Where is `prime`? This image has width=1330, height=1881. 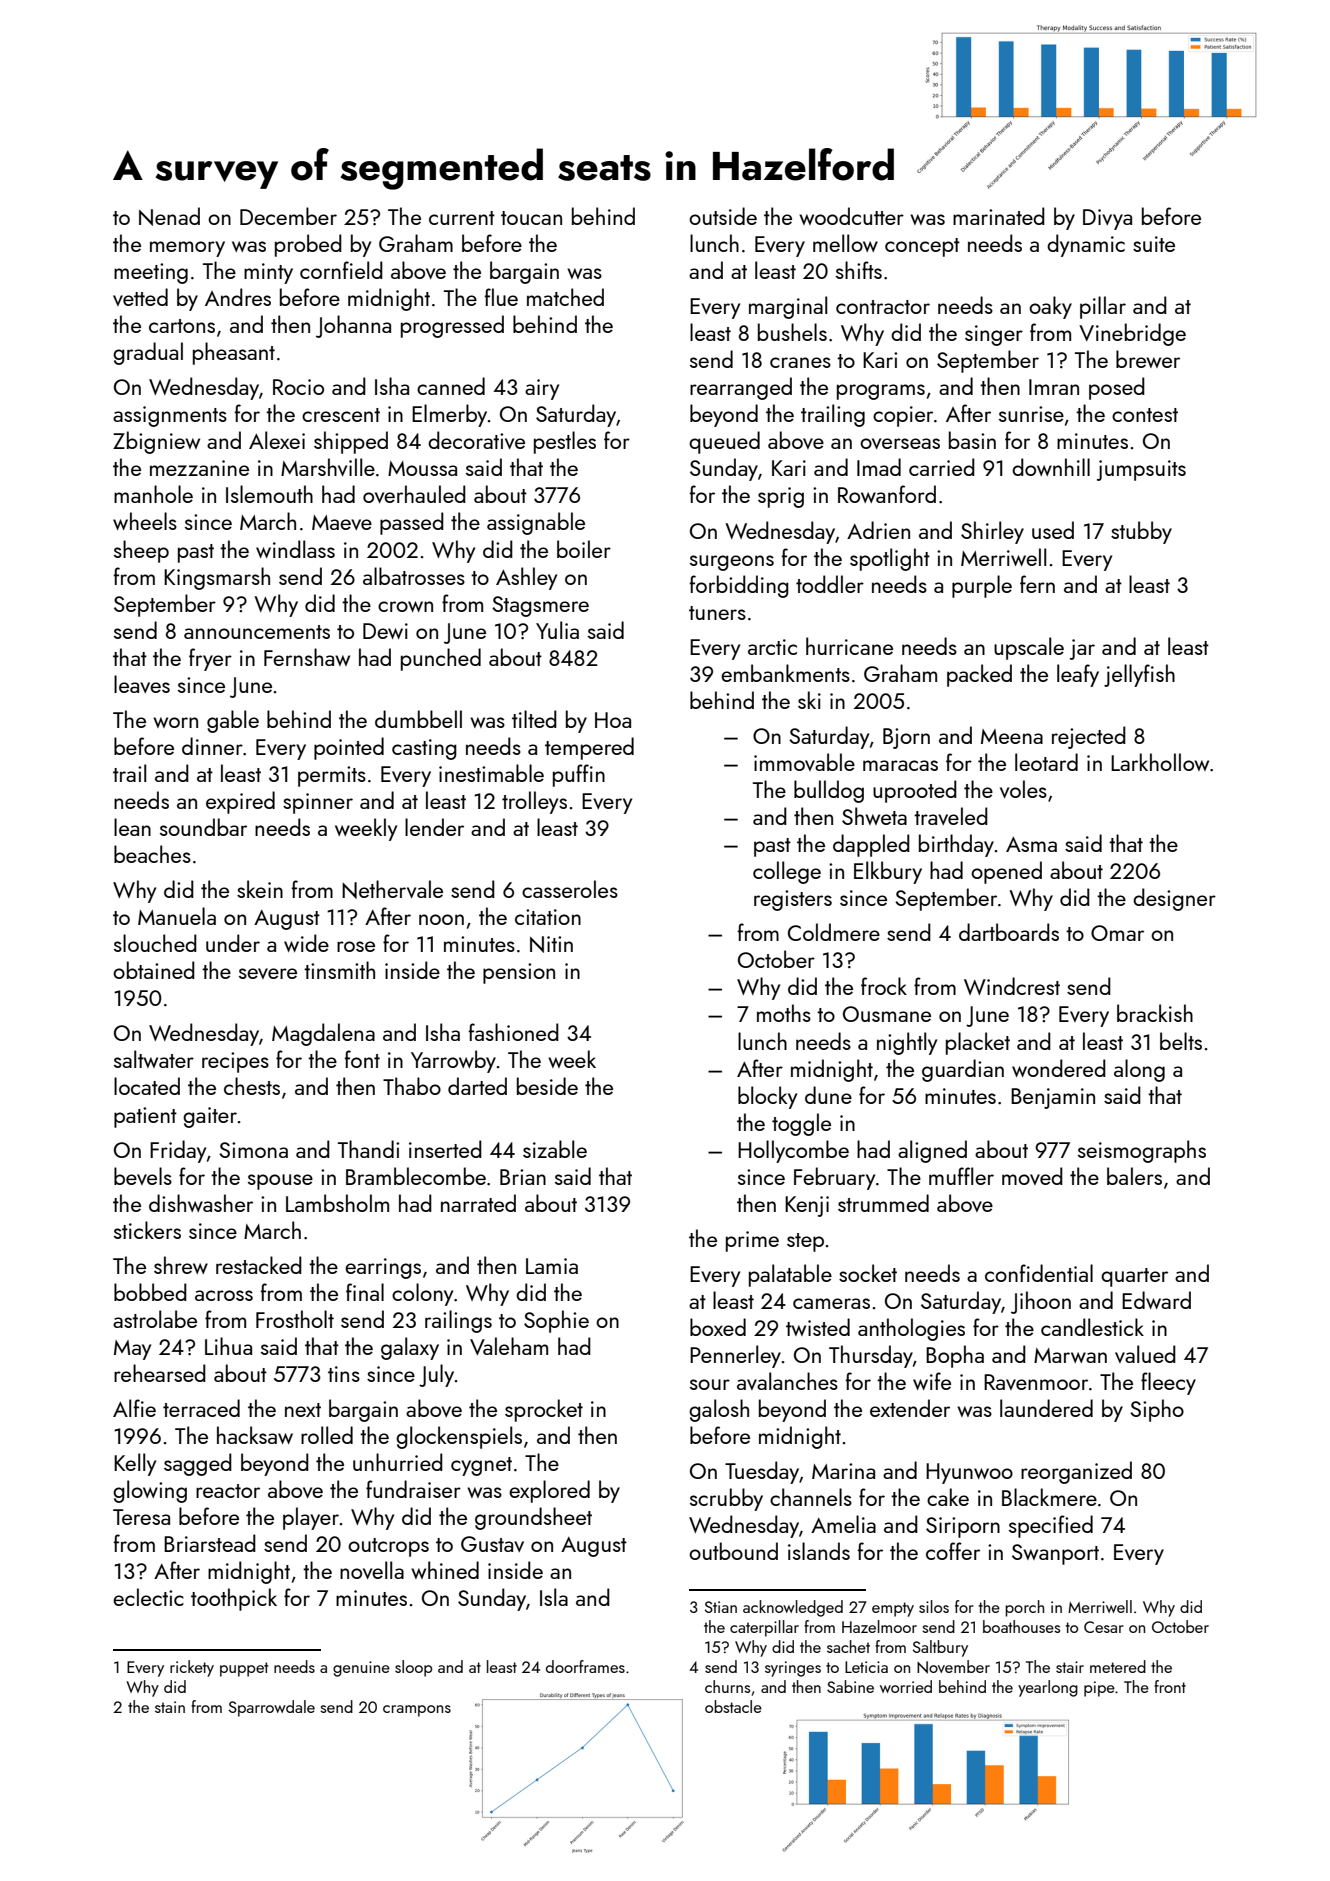
prime is located at coordinates (752, 1241).
